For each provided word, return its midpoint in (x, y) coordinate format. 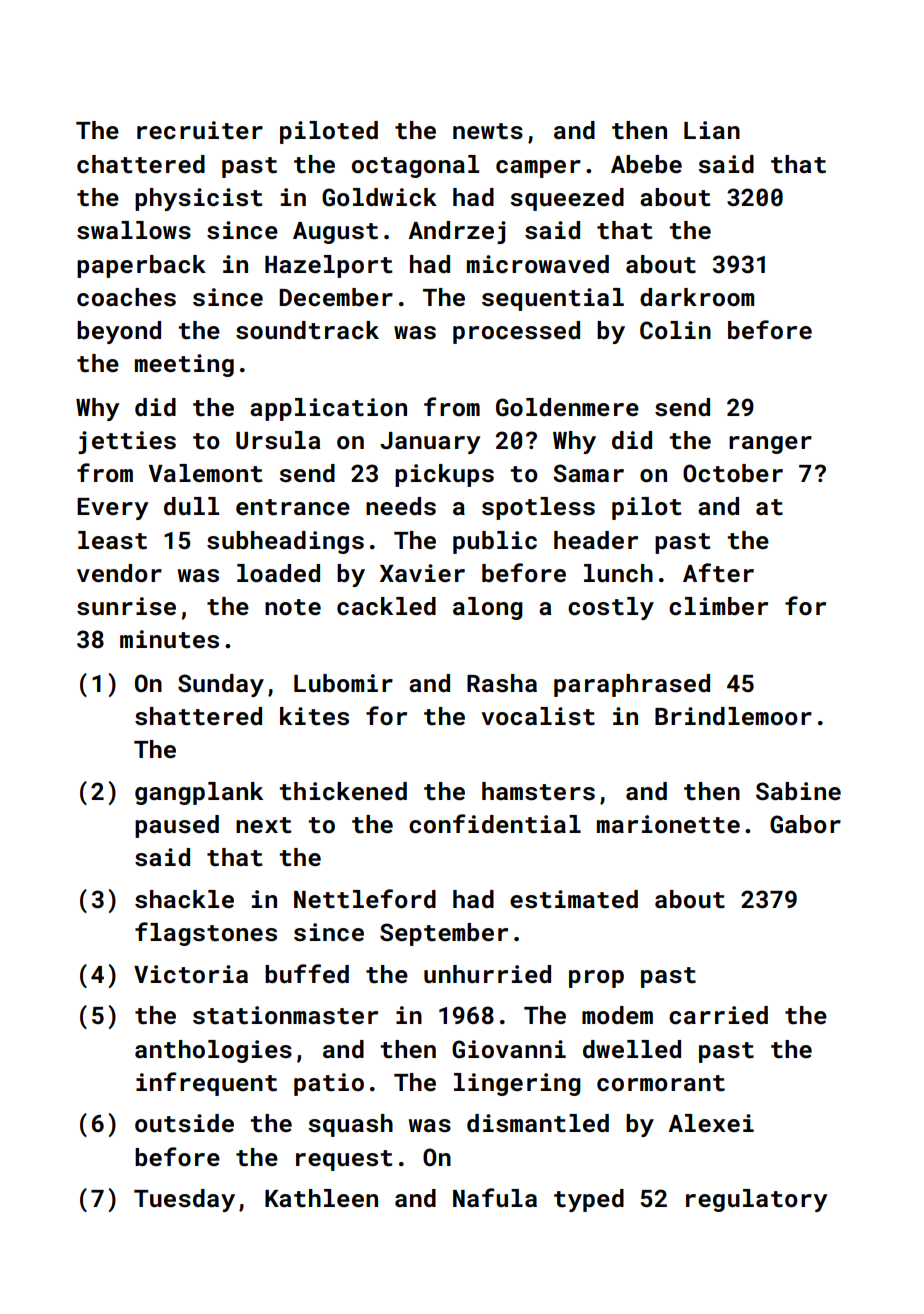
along (488, 608)
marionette (668, 824)
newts (488, 131)
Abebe (646, 164)
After (718, 573)
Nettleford (365, 899)
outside (184, 1123)
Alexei (711, 1123)
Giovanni (509, 1049)
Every (113, 509)
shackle (184, 899)
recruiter (200, 130)
